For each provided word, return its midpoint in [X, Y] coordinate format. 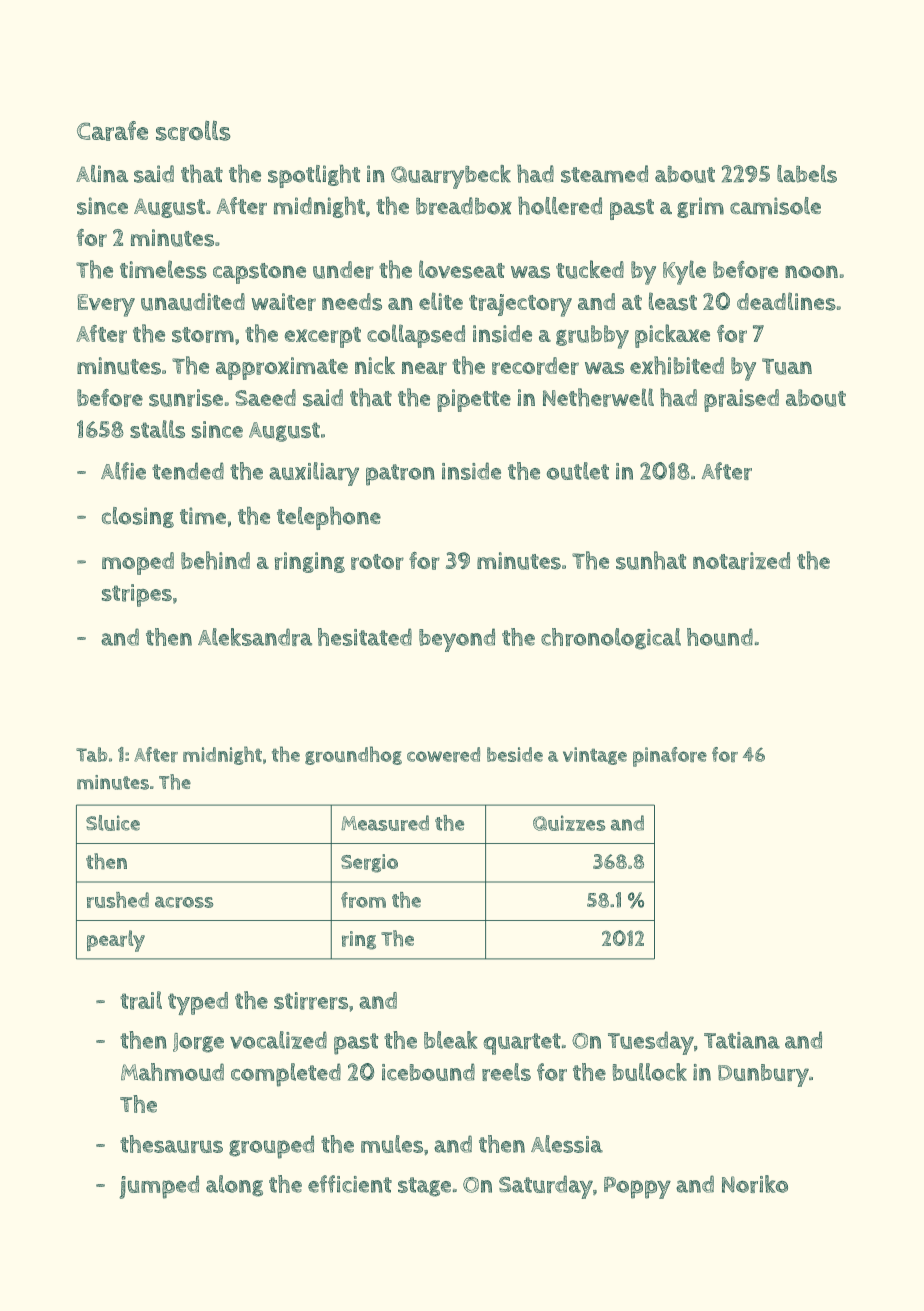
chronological [611, 639]
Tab [92, 754]
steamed [604, 174]
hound [720, 637]
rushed [118, 900]
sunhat [651, 560]
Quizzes [569, 823]
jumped [159, 1187]
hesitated [365, 637]
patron [400, 475]
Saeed [265, 397]
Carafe [112, 131]
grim [700, 207]
